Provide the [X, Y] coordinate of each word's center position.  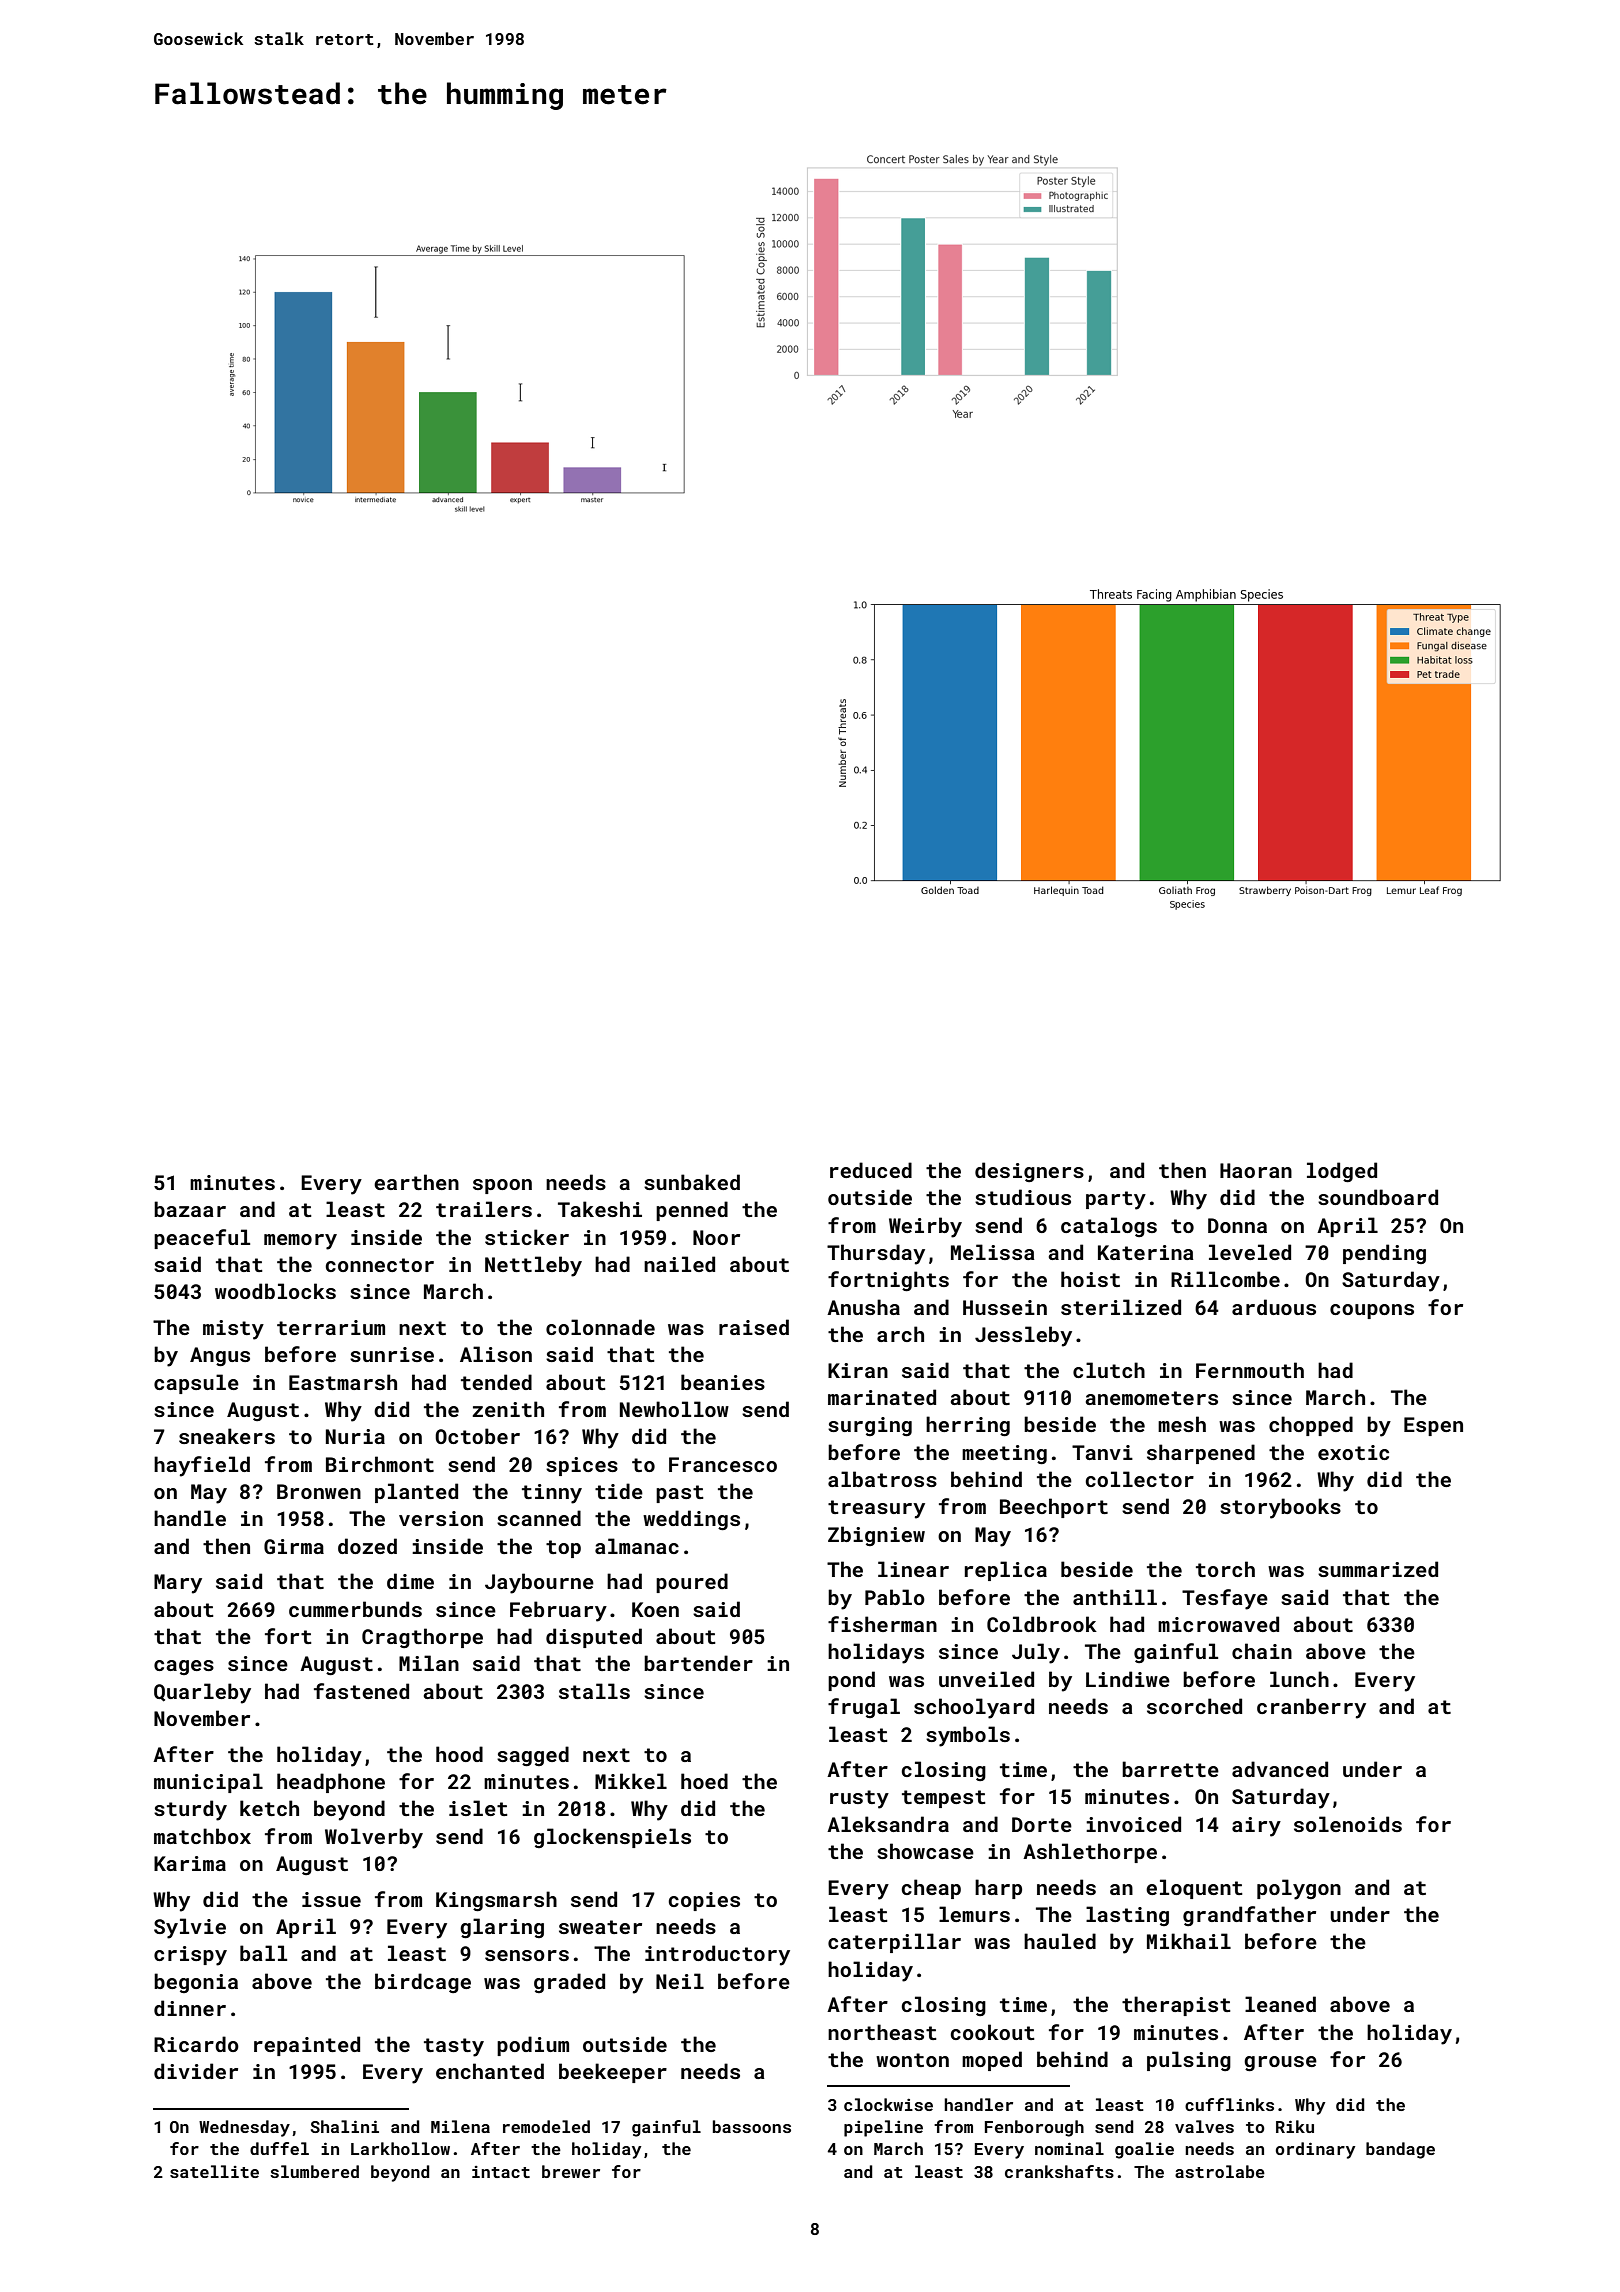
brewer [571, 2171]
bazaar [190, 1209]
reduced [871, 1170]
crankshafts [1059, 2171]
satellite [214, 2171]
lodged [1342, 1172]
